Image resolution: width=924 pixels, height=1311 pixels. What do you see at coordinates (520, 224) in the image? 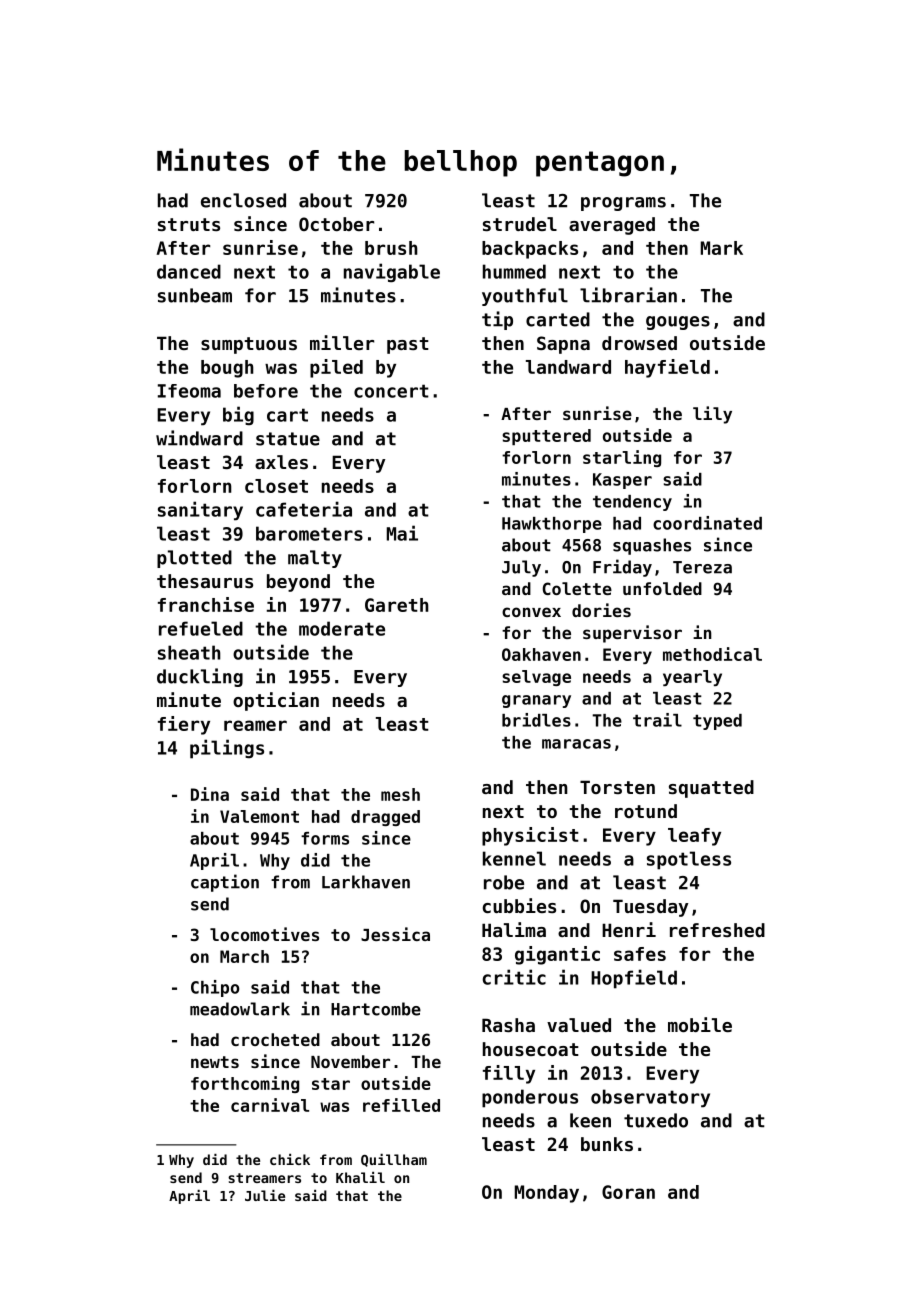
I see `strudel` at bounding box center [520, 224].
